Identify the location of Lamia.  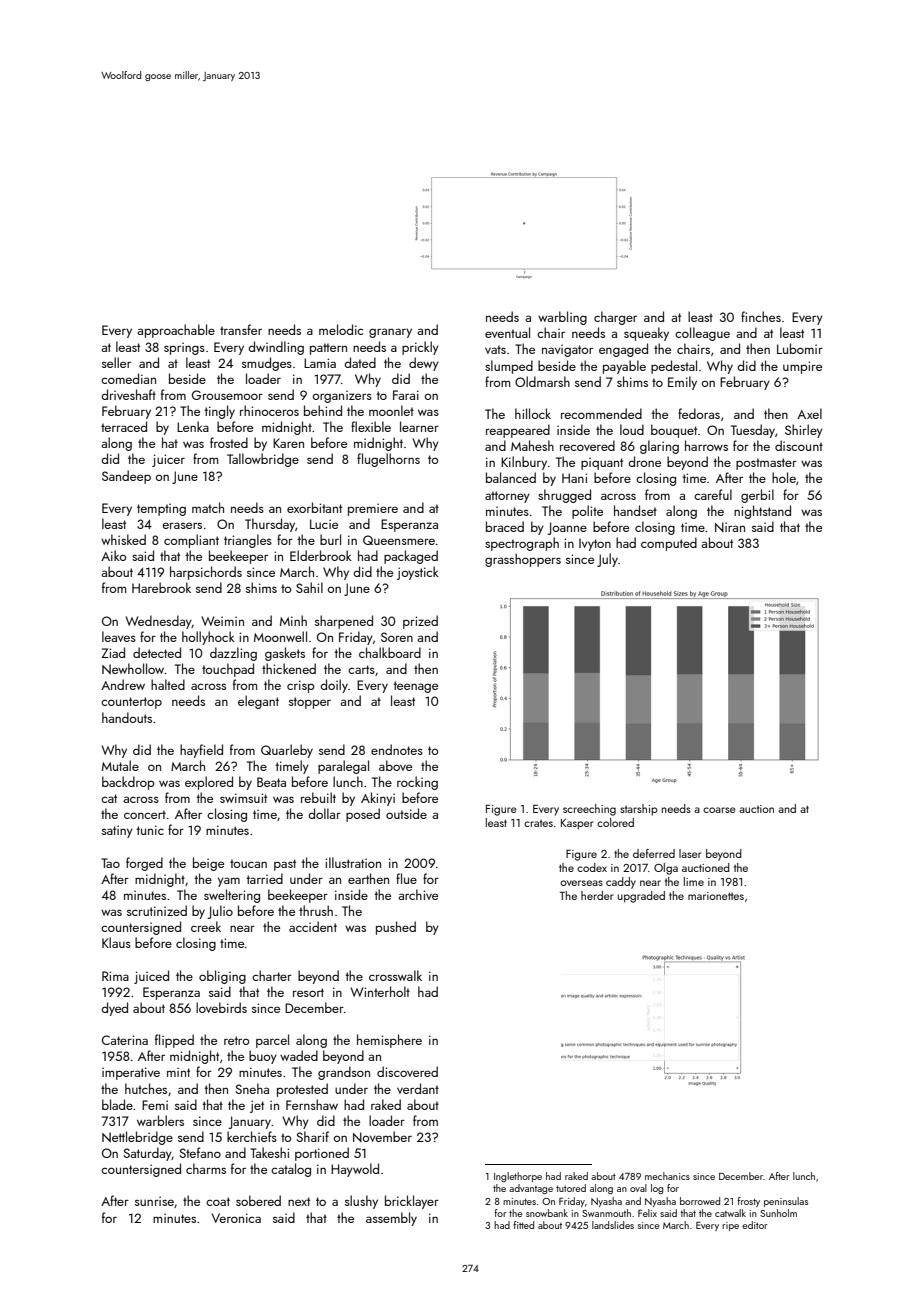
(320, 363).
